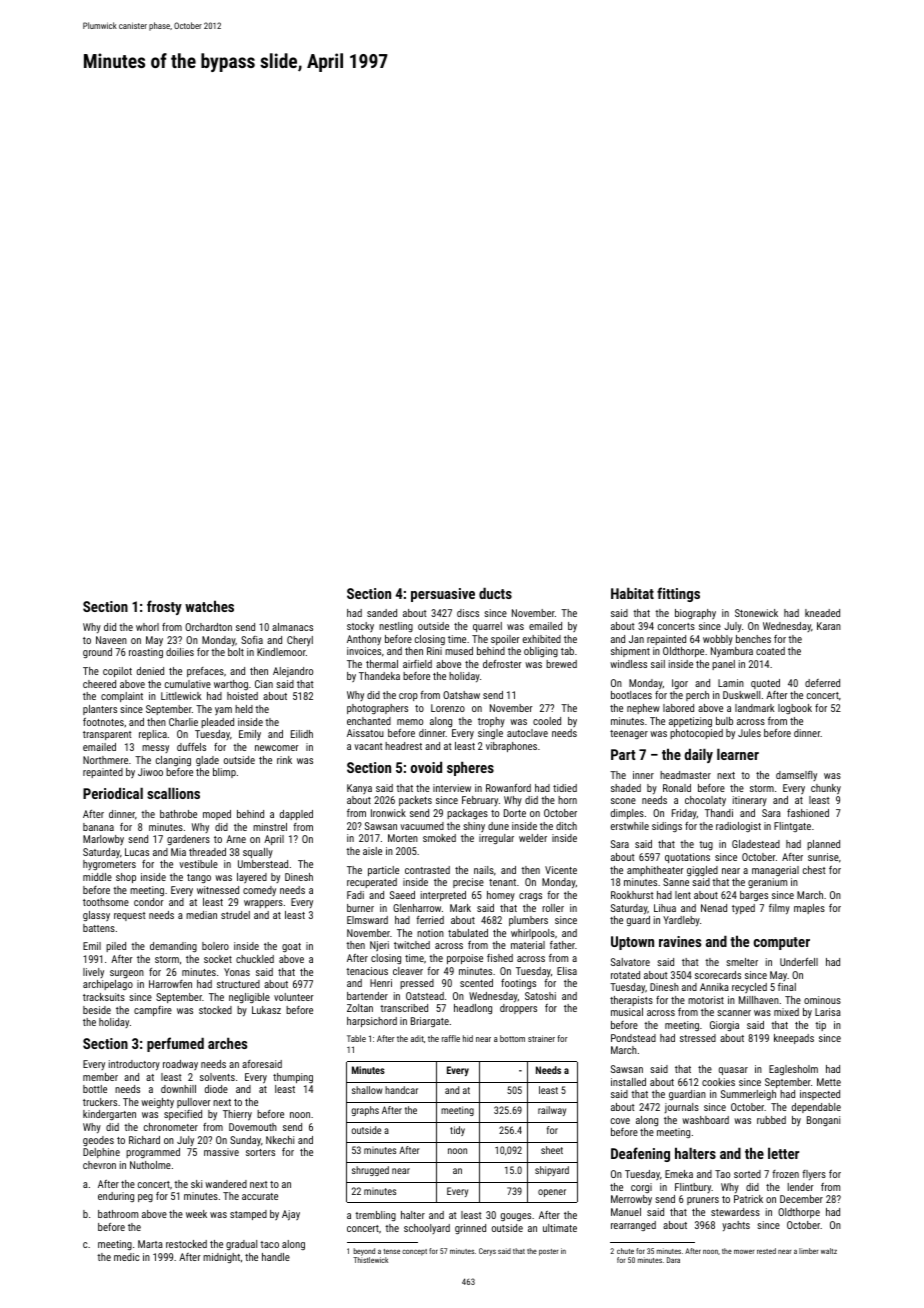 This document has width=924, height=1308. What do you see at coordinates (487, 1252) in the document?
I see `Cerys` at bounding box center [487, 1252].
